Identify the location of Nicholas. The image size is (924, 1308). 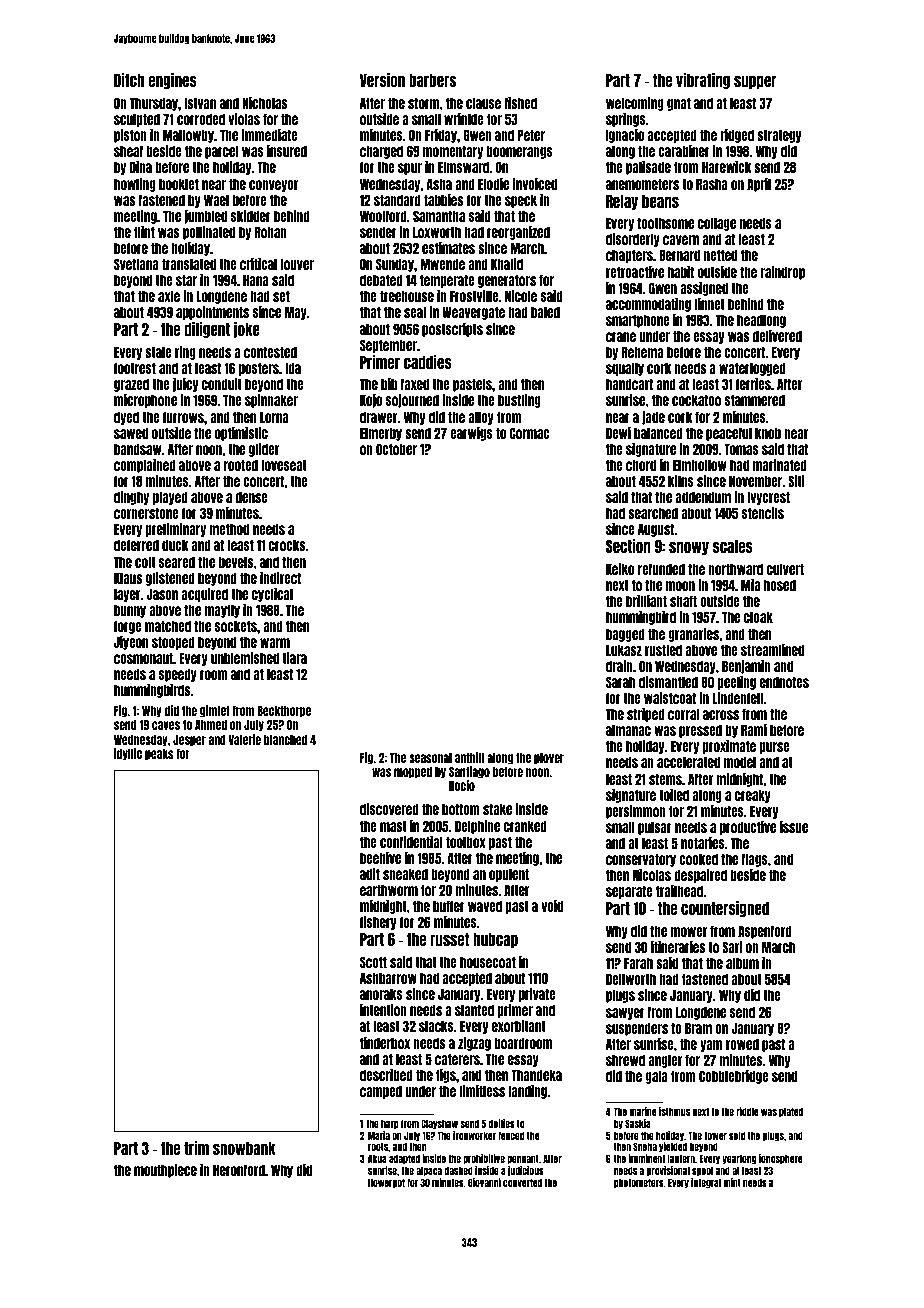
(264, 103).
